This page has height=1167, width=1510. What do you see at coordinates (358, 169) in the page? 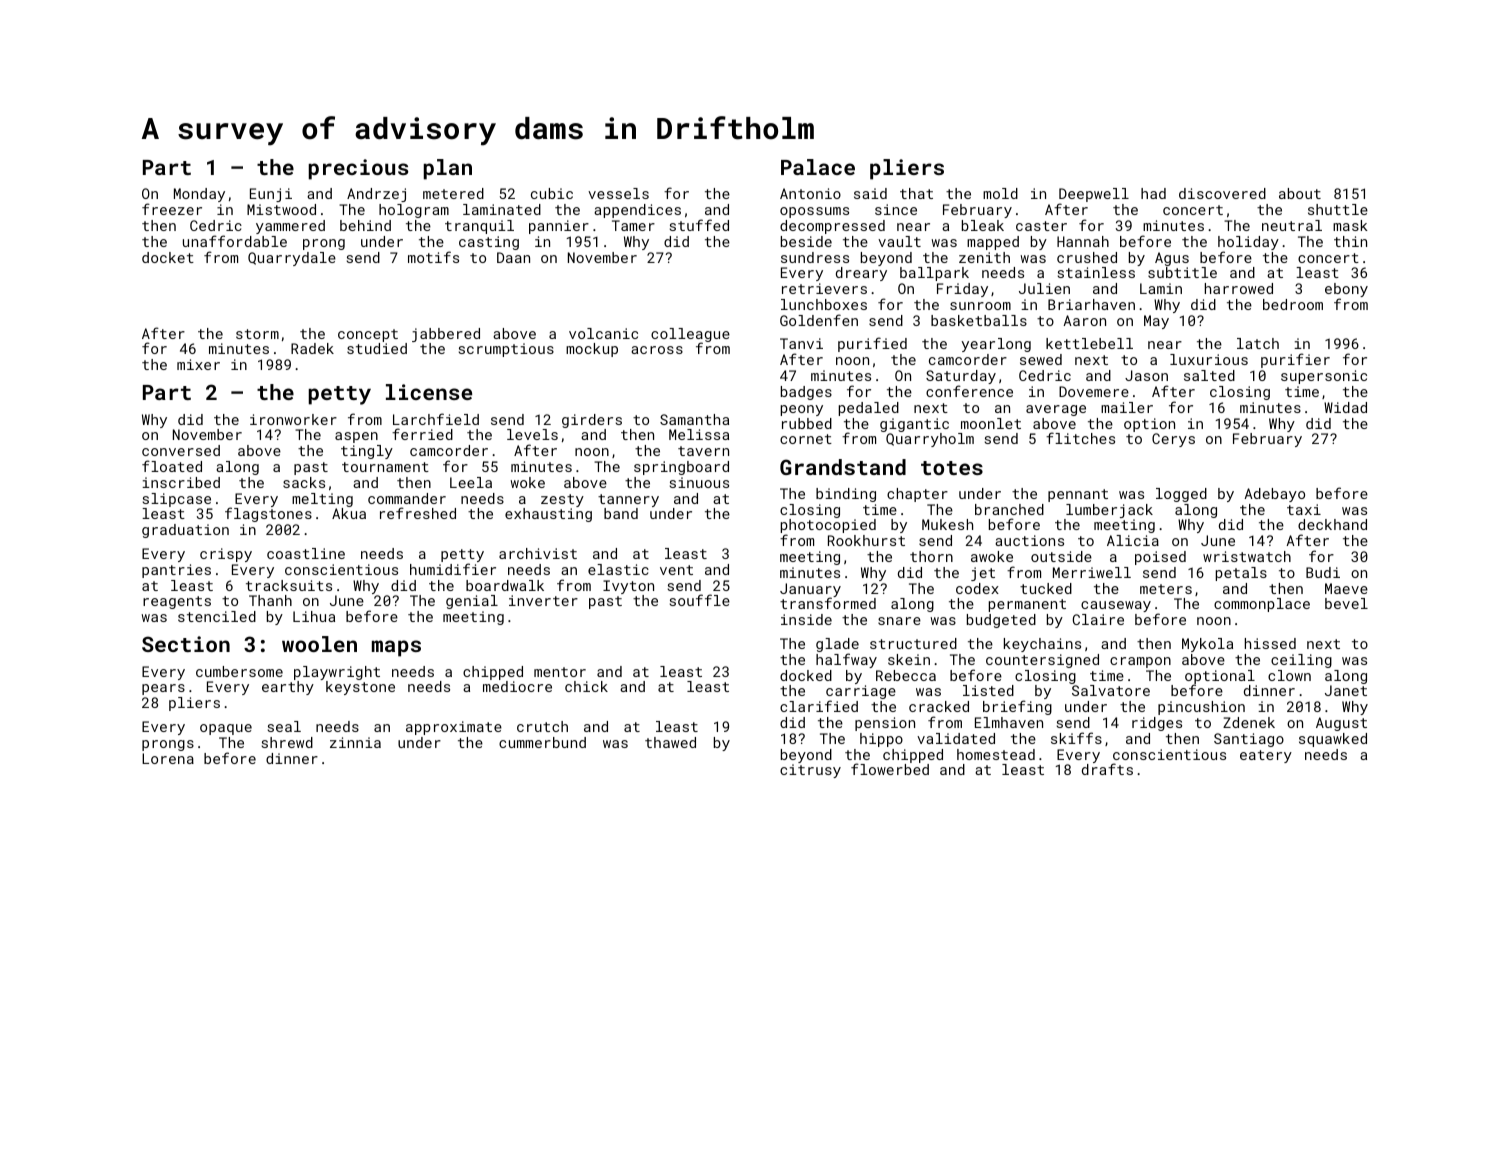
I see `precious` at bounding box center [358, 169].
